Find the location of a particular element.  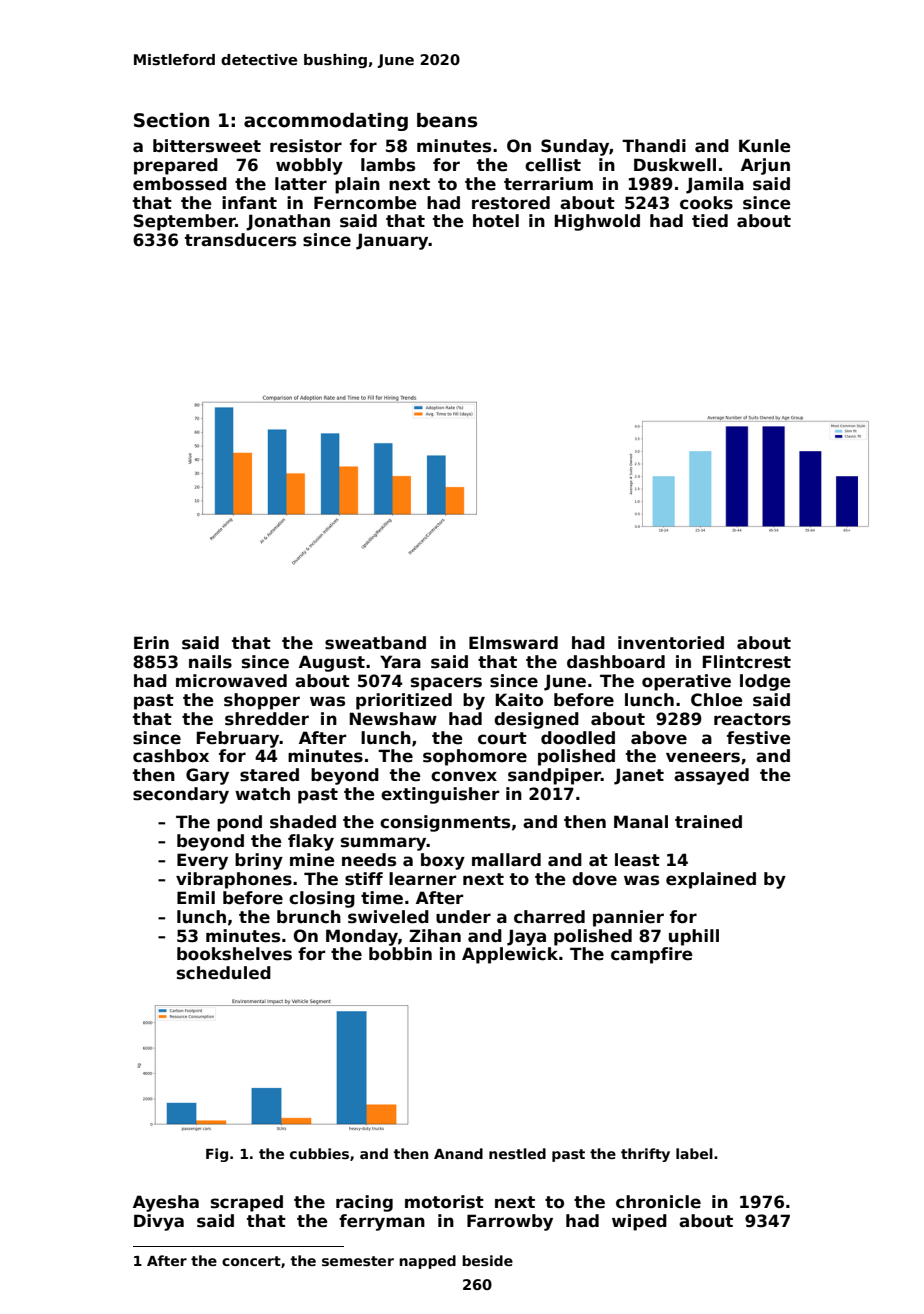

accommodating is located at coordinates (326, 122).
